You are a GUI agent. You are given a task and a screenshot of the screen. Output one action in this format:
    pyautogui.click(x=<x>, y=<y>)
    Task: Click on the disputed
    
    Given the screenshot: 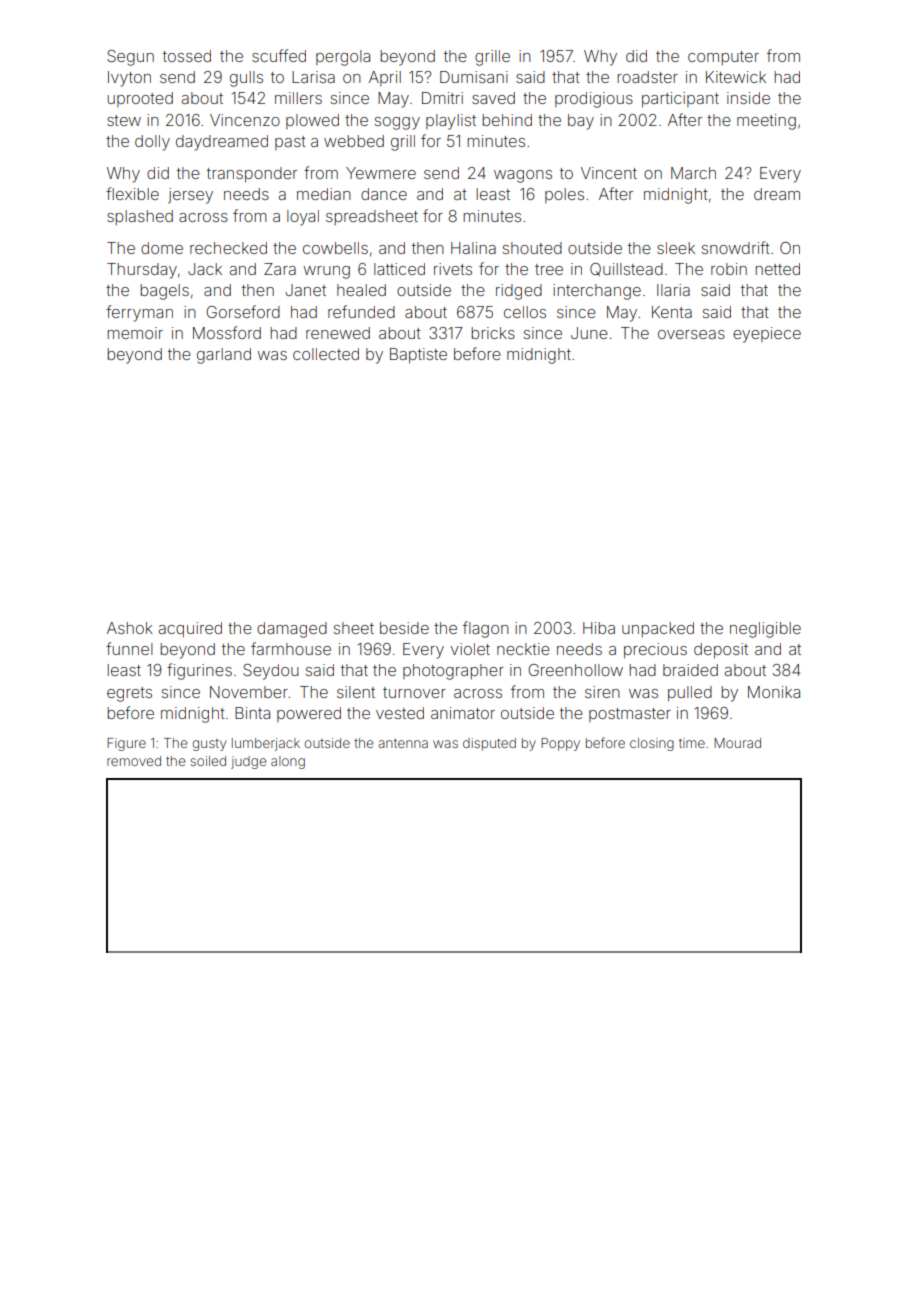 What is the action you would take?
    pyautogui.click(x=489, y=744)
